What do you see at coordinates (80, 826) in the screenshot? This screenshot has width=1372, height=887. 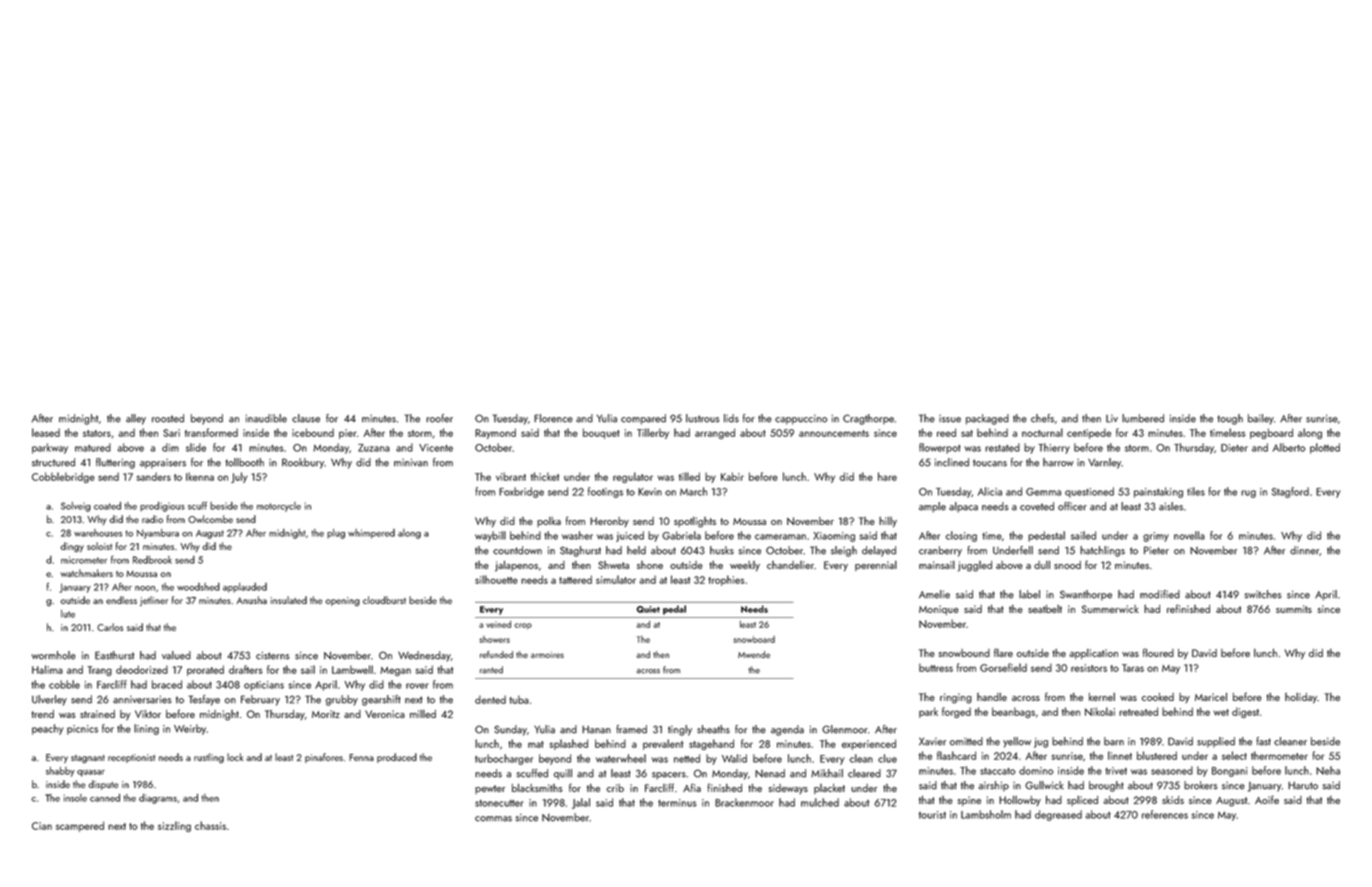 I see `scampered` at bounding box center [80, 826].
